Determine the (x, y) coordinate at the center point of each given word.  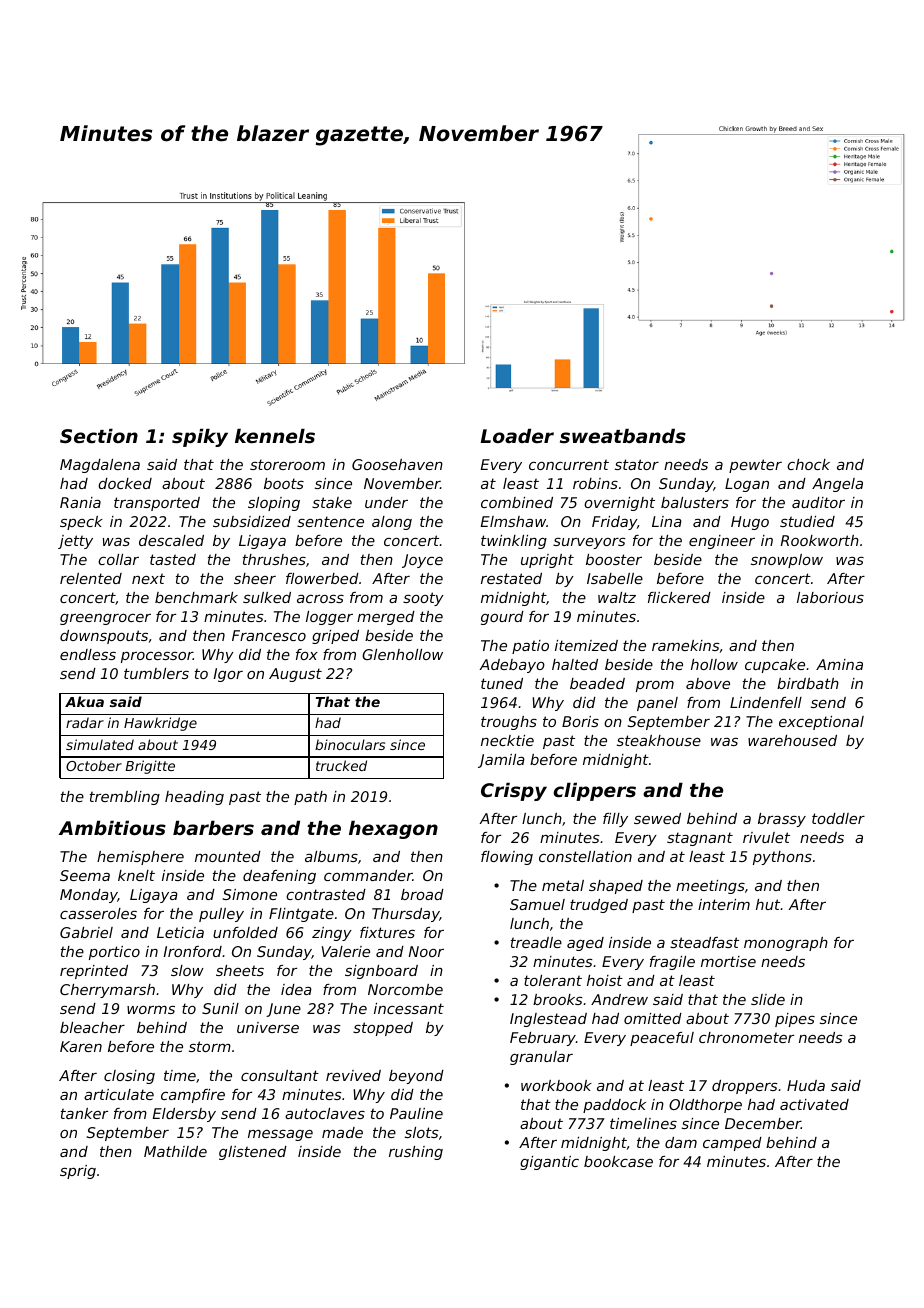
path (310, 798)
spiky (200, 438)
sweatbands (623, 436)
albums (331, 856)
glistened (253, 1153)
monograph (786, 944)
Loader (517, 436)
